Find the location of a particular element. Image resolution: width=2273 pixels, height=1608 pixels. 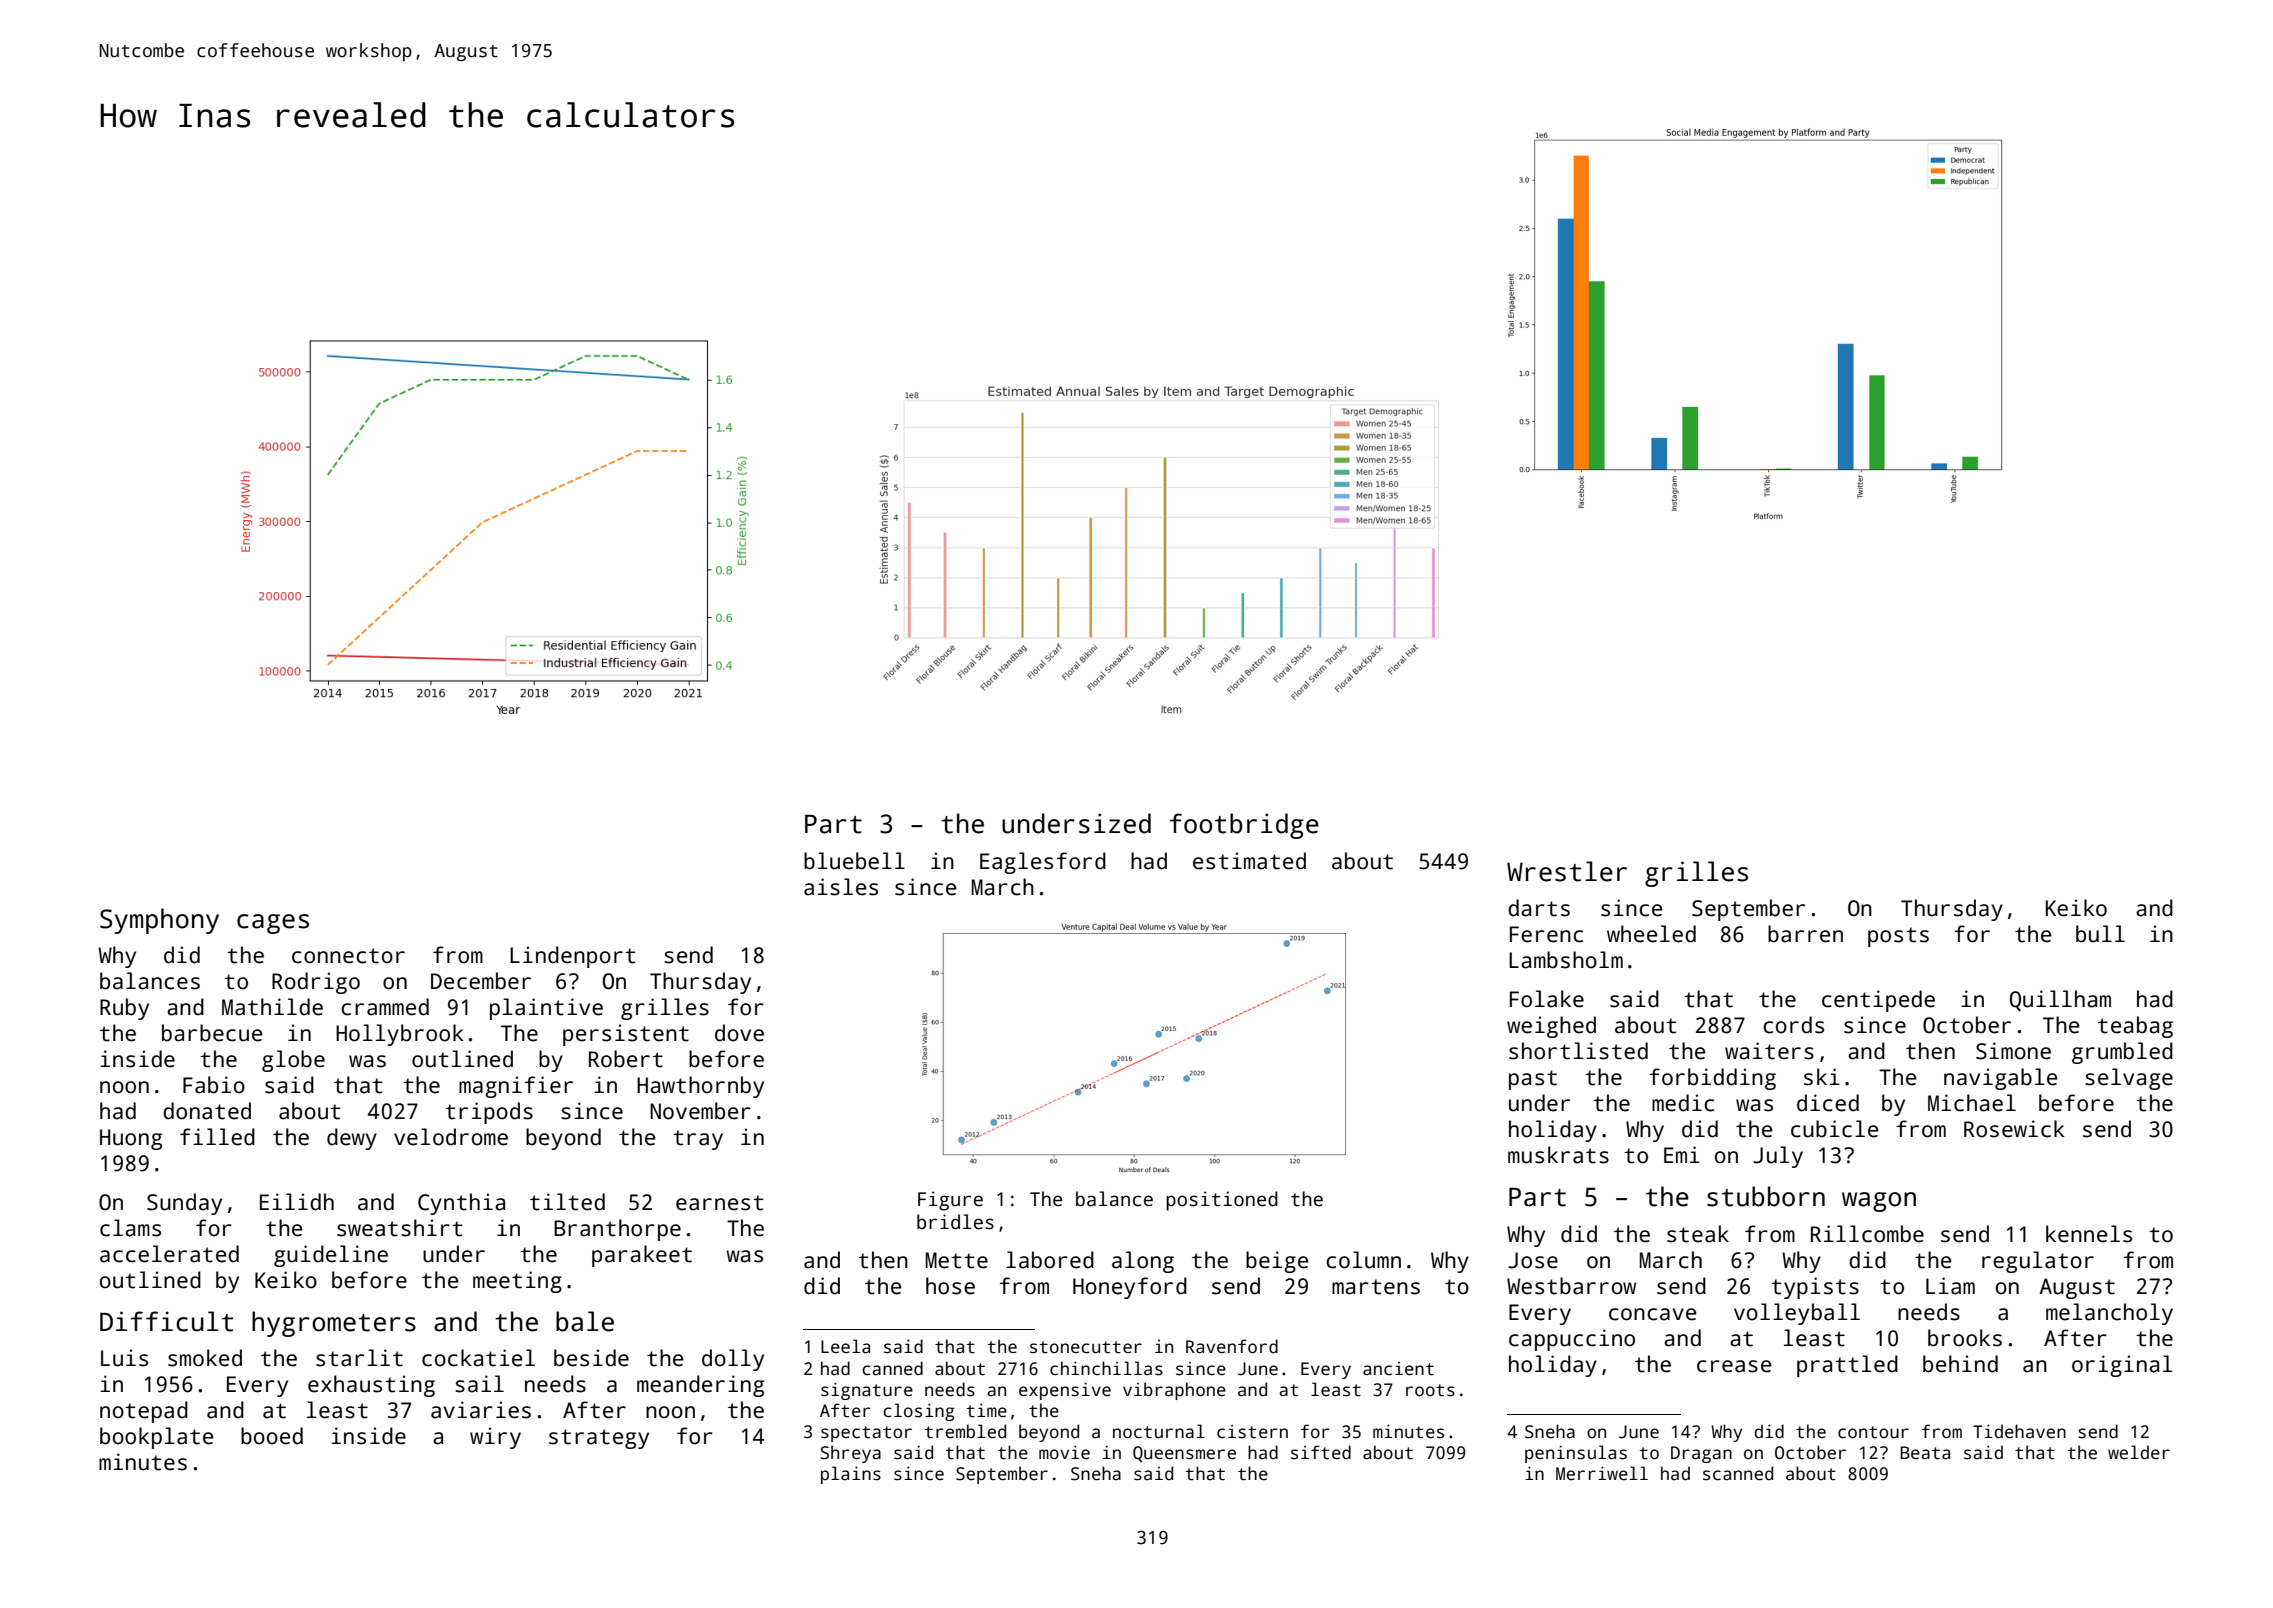

footbridge is located at coordinates (1244, 826).
